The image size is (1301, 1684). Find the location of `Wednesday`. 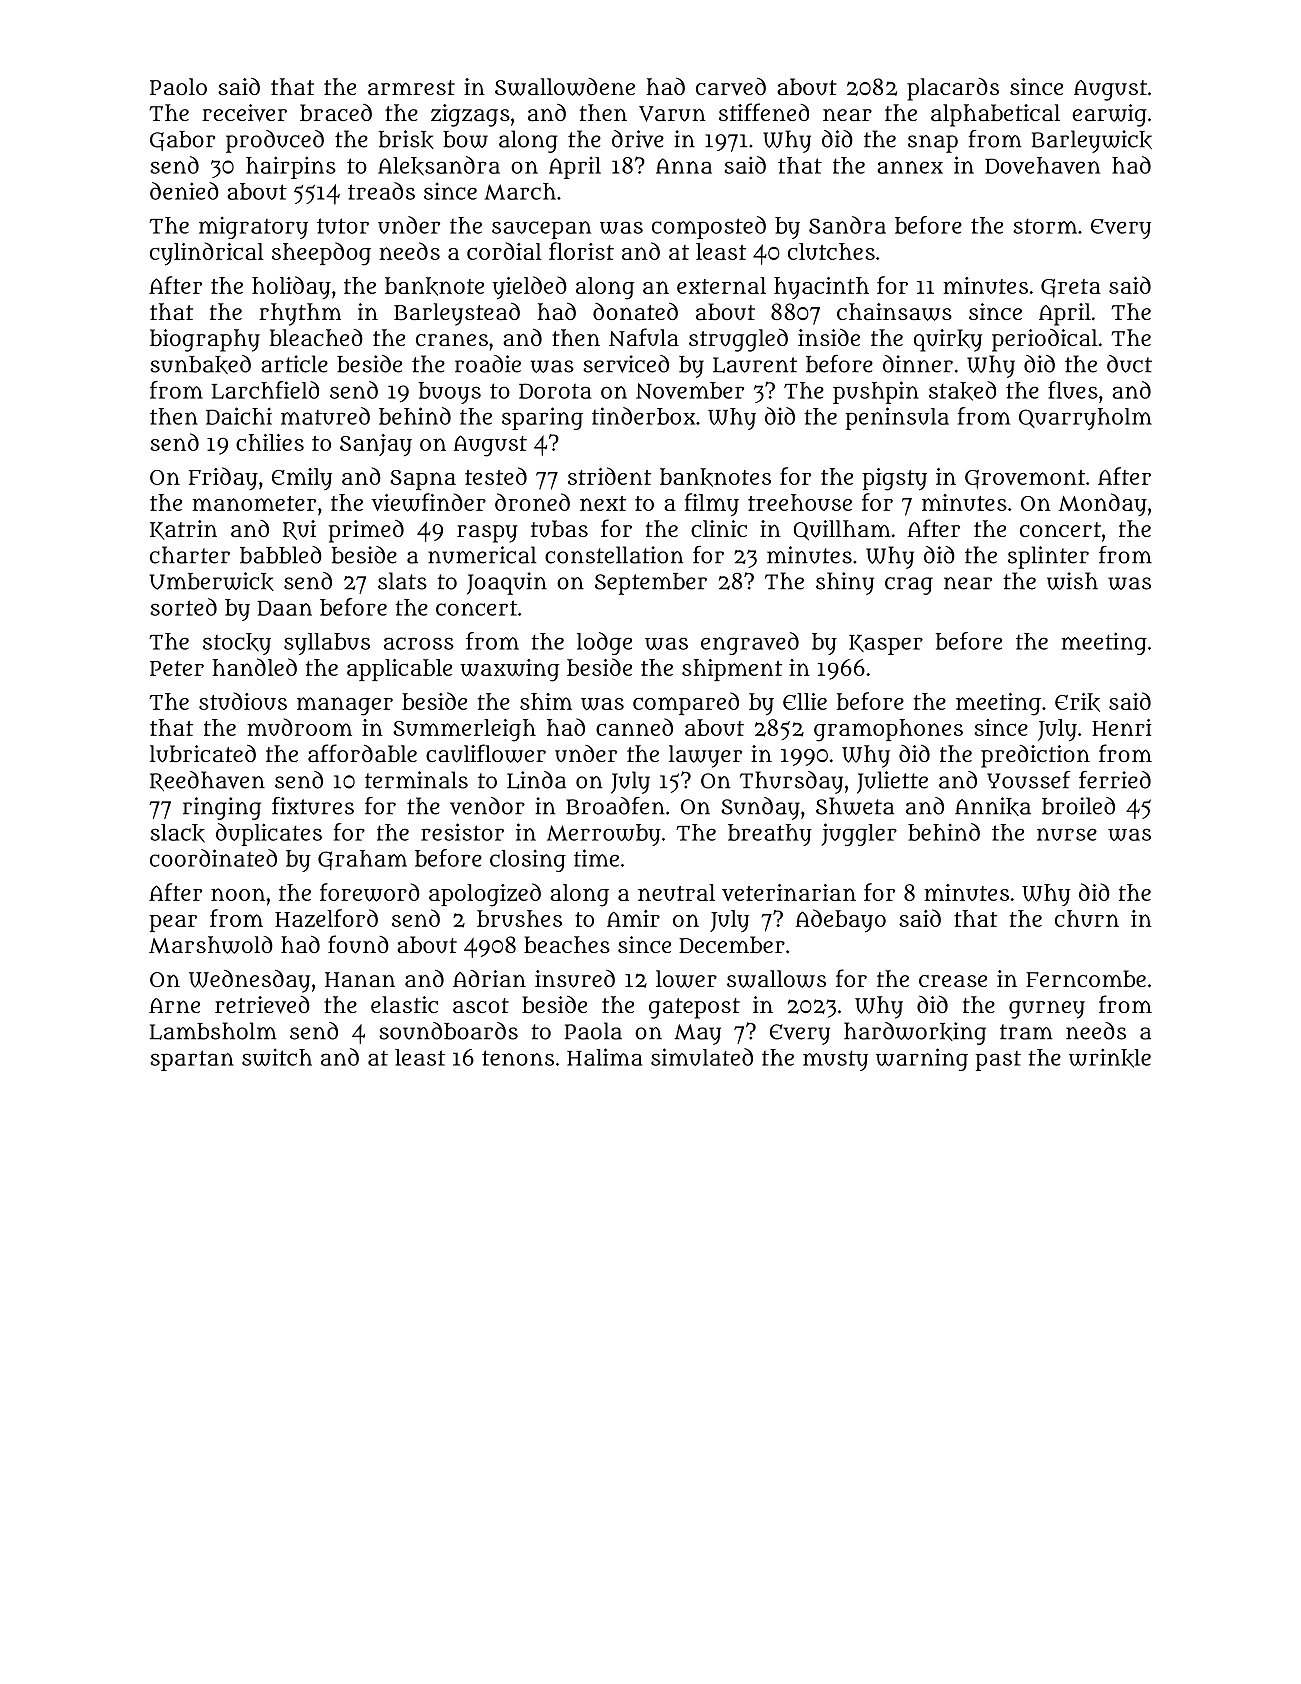

Wednesday is located at coordinates (249, 981).
